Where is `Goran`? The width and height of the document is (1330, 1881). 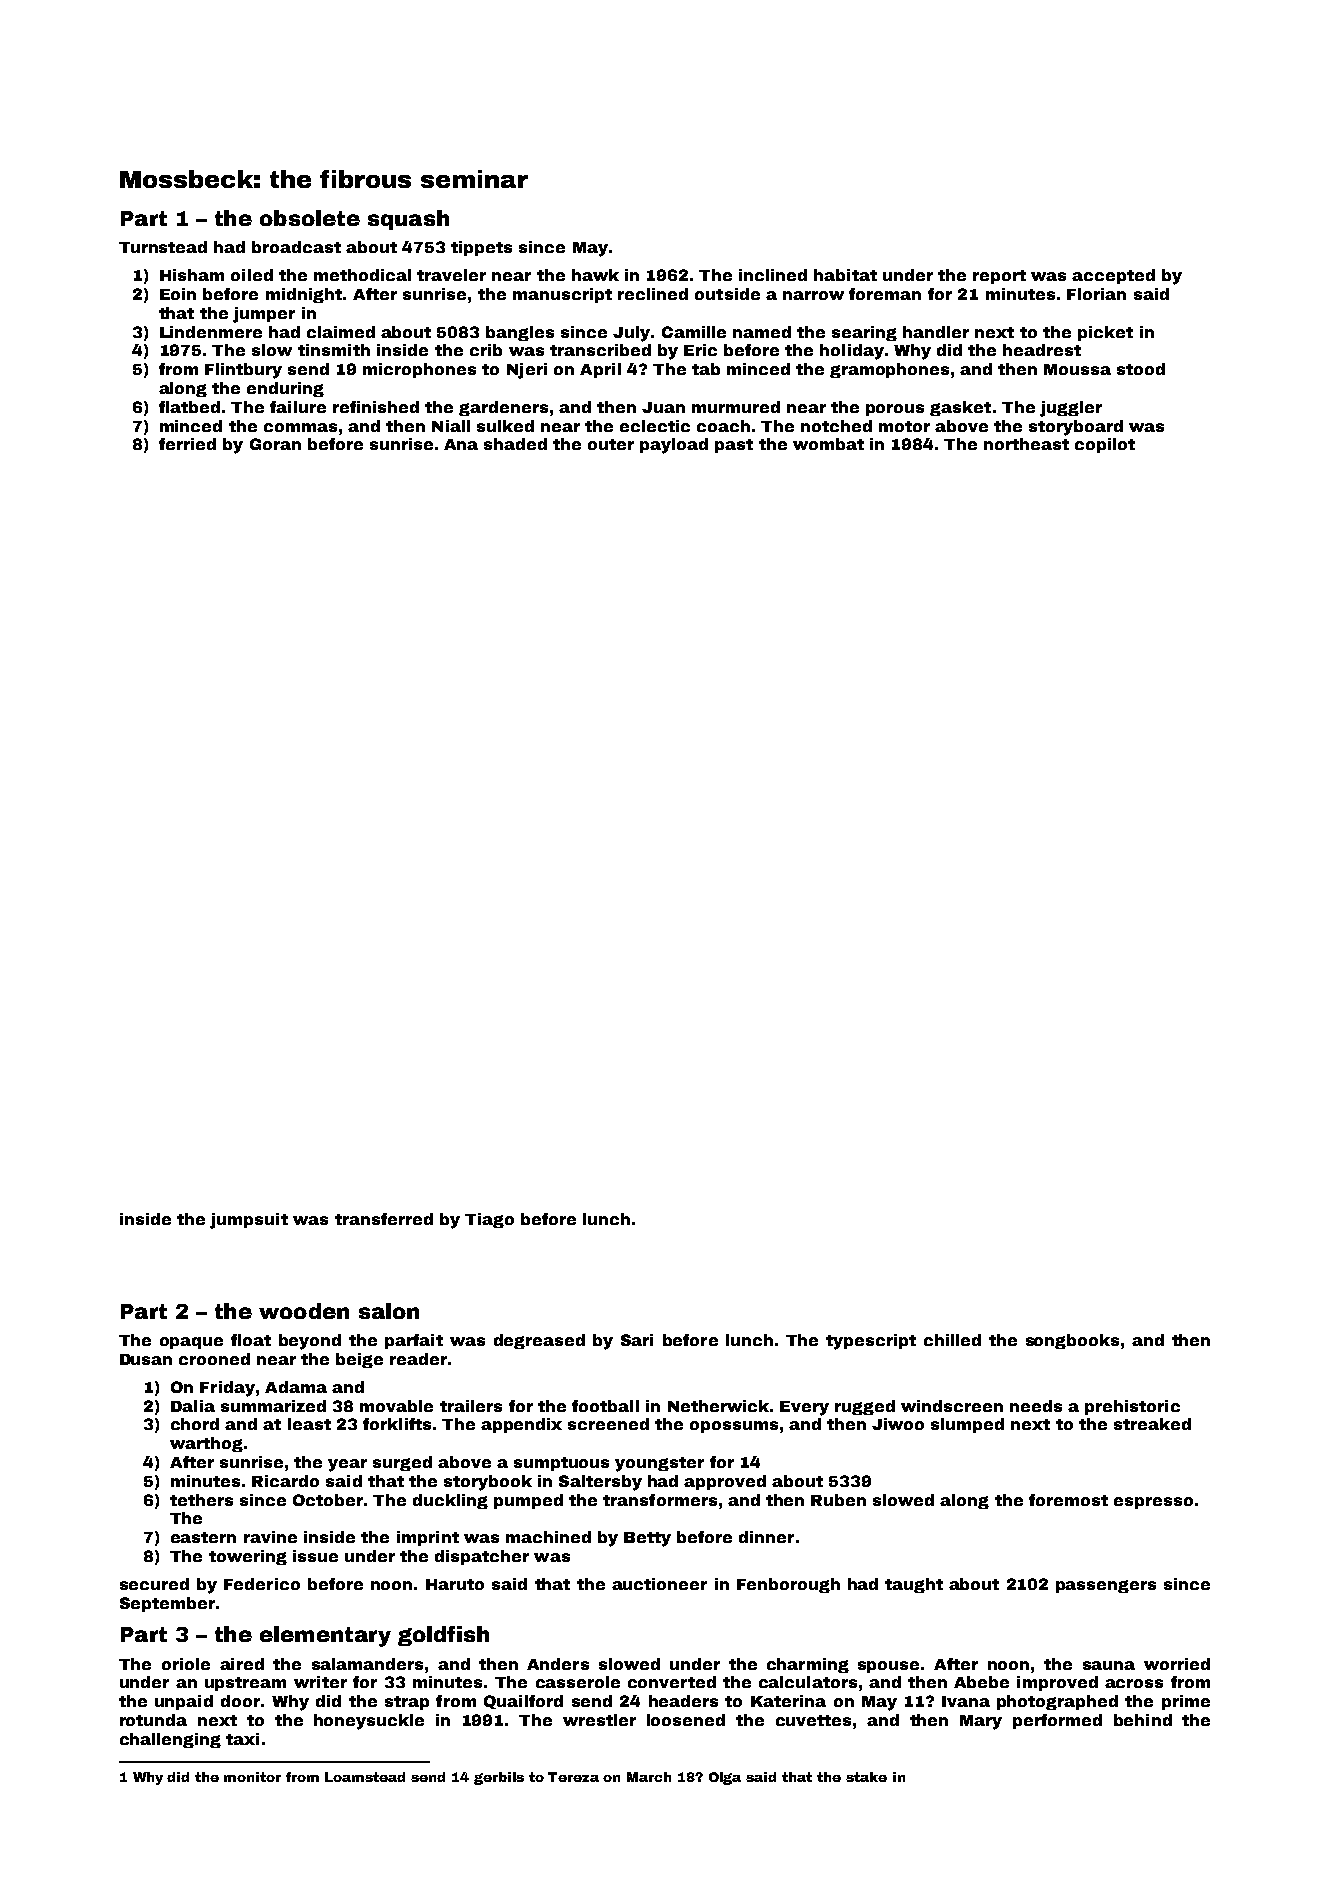 Goran is located at coordinates (275, 444).
